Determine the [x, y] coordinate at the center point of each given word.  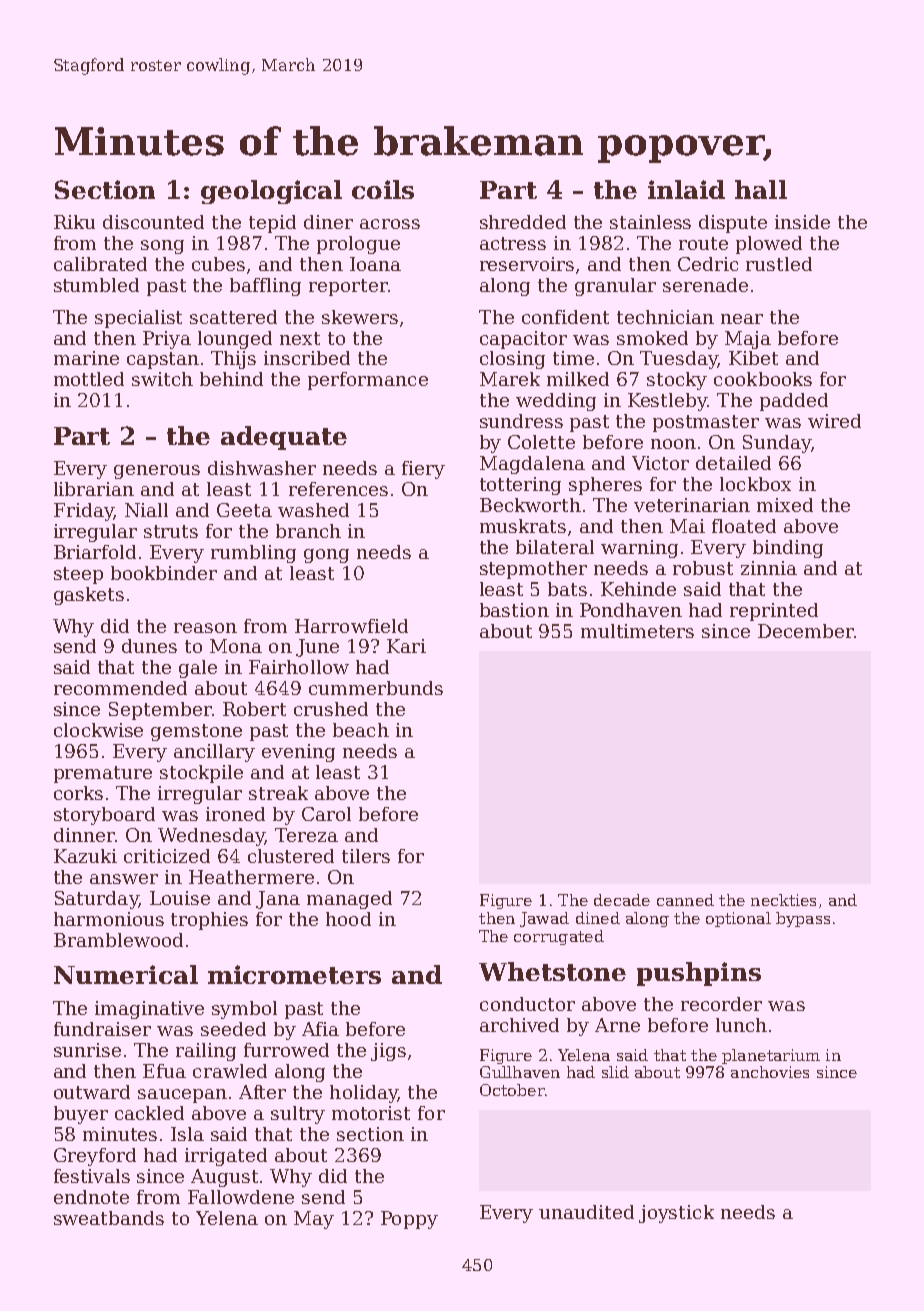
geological [271, 192]
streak [278, 793]
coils [383, 189]
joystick [676, 1214]
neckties [783, 900]
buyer [81, 1115]
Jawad [544, 919]
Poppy [409, 1220]
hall [761, 189]
